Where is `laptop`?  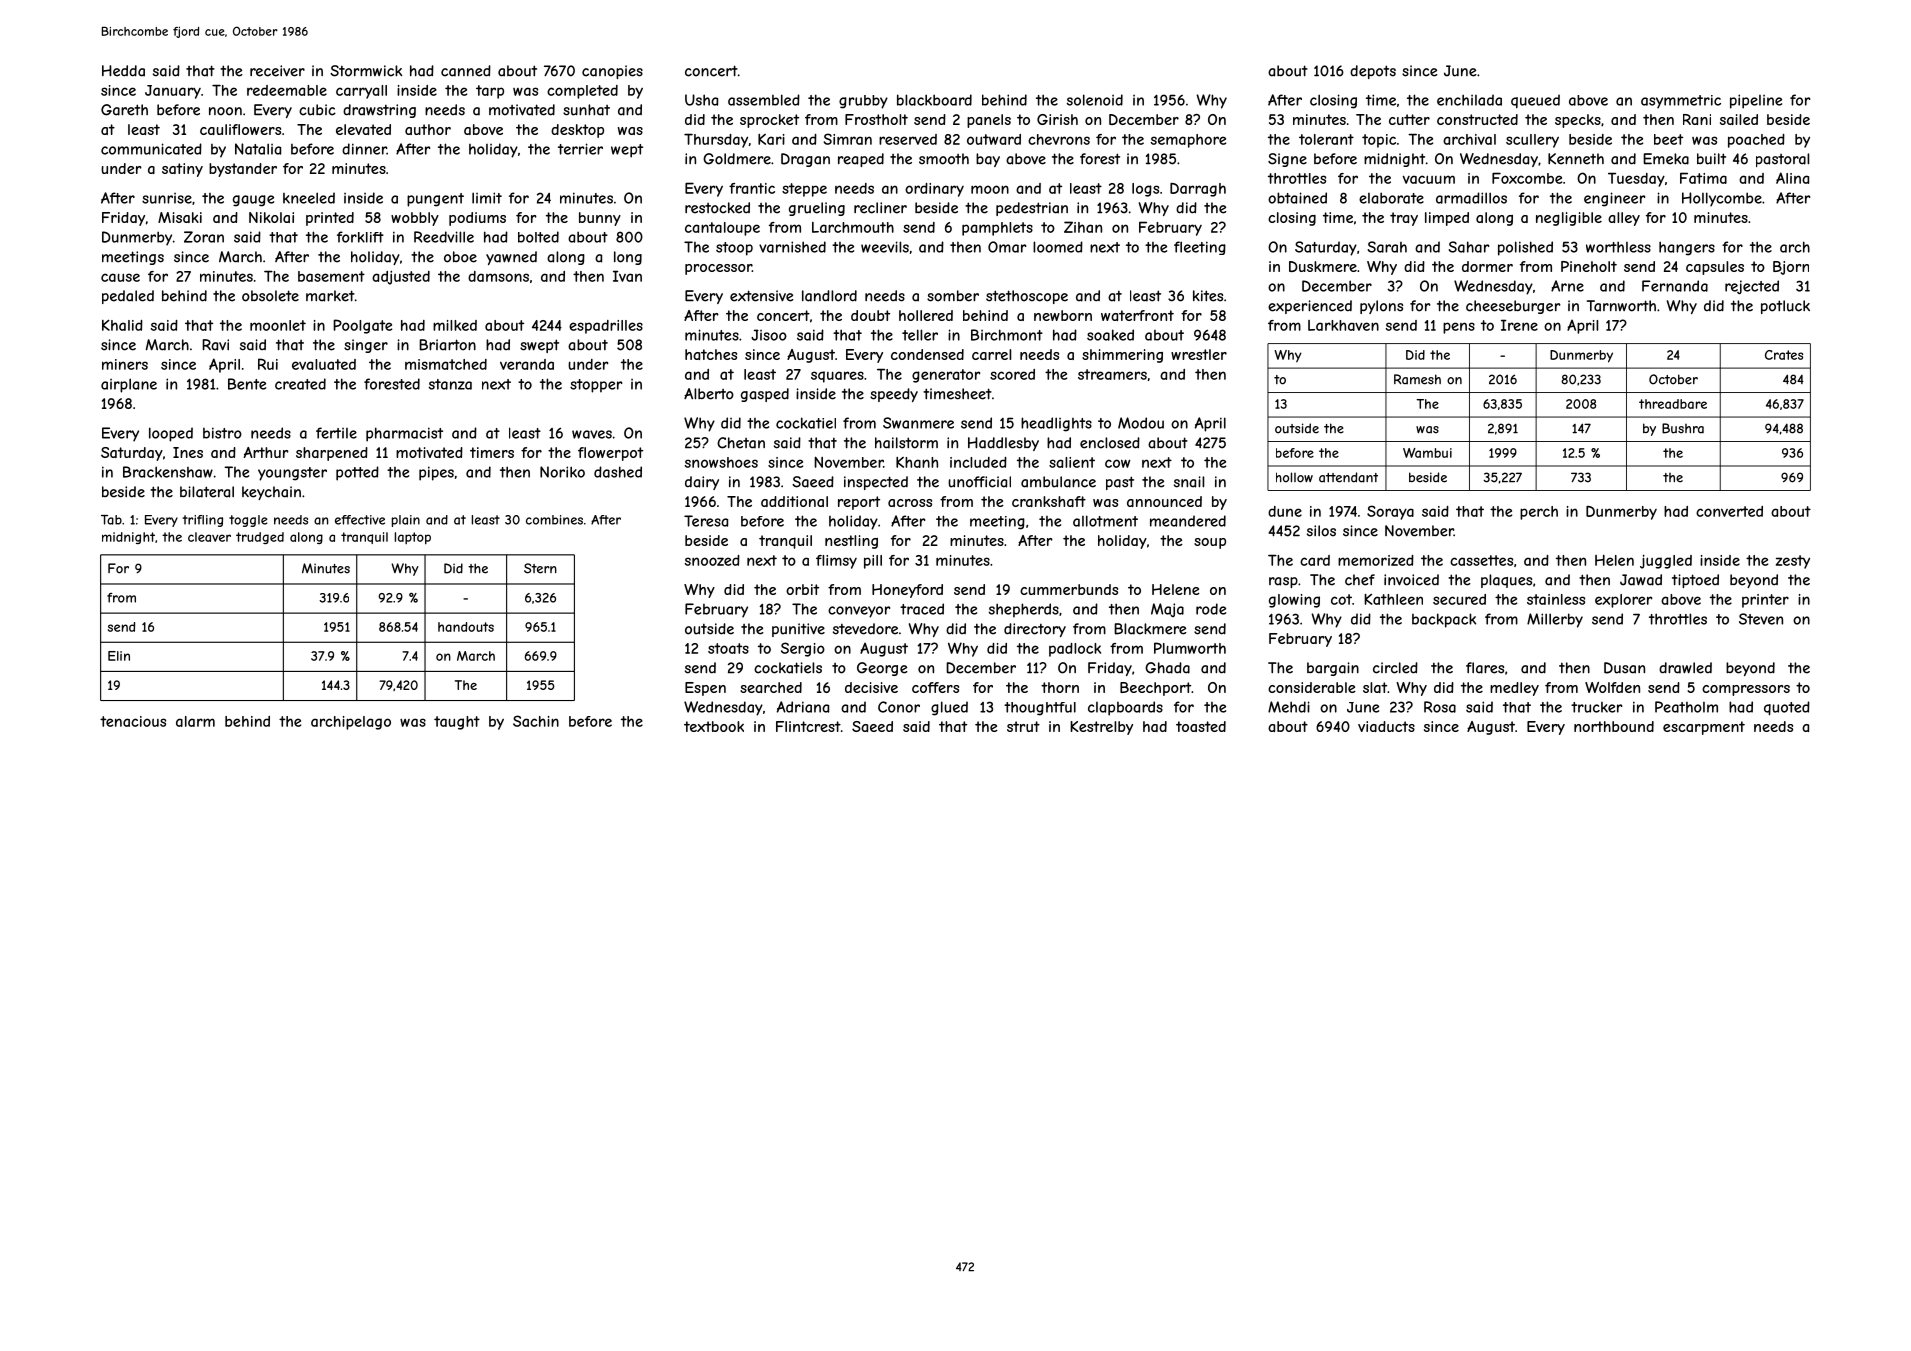
laptop is located at coordinates (413, 538).
